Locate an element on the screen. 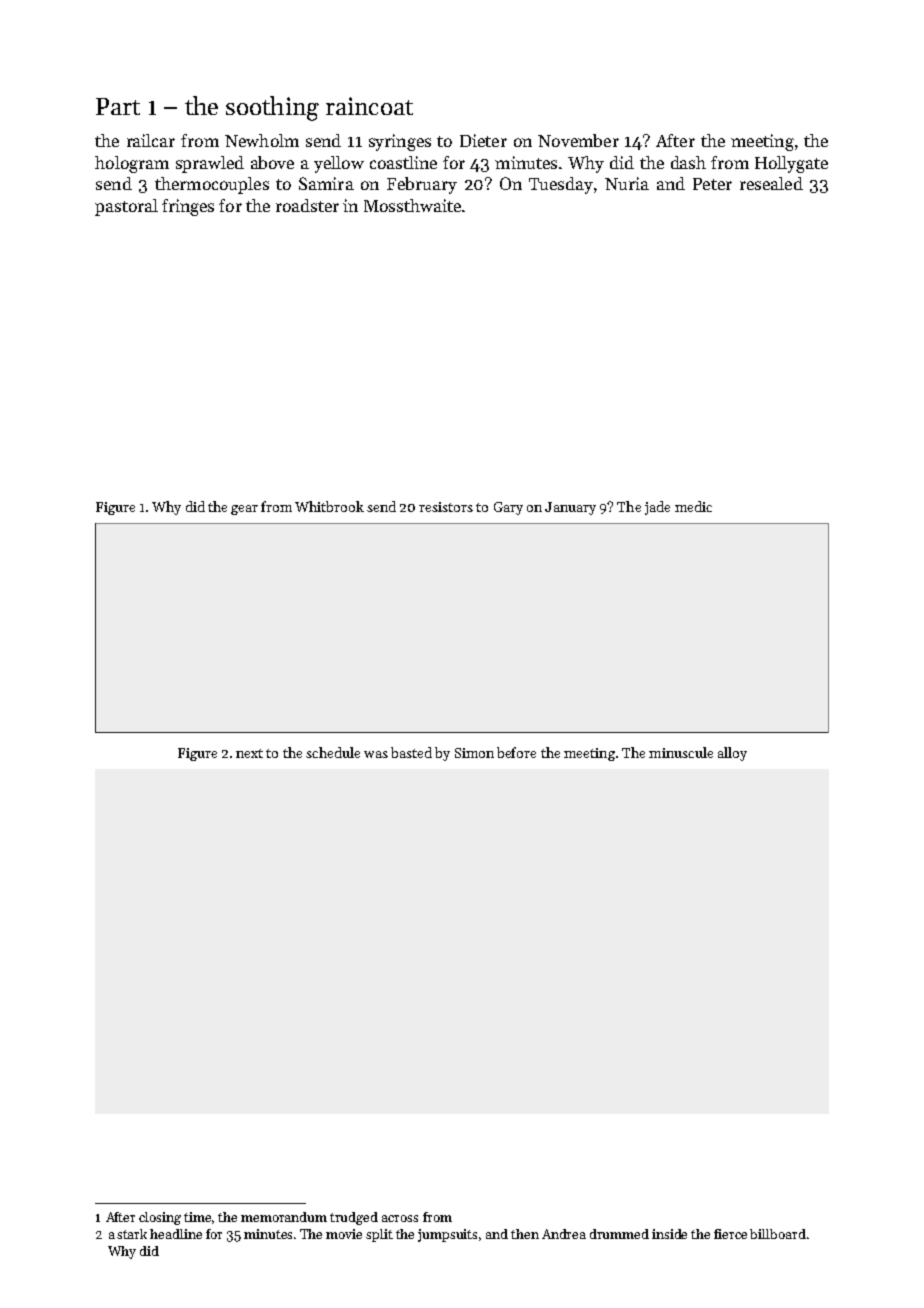  basted is located at coordinates (411, 752).
